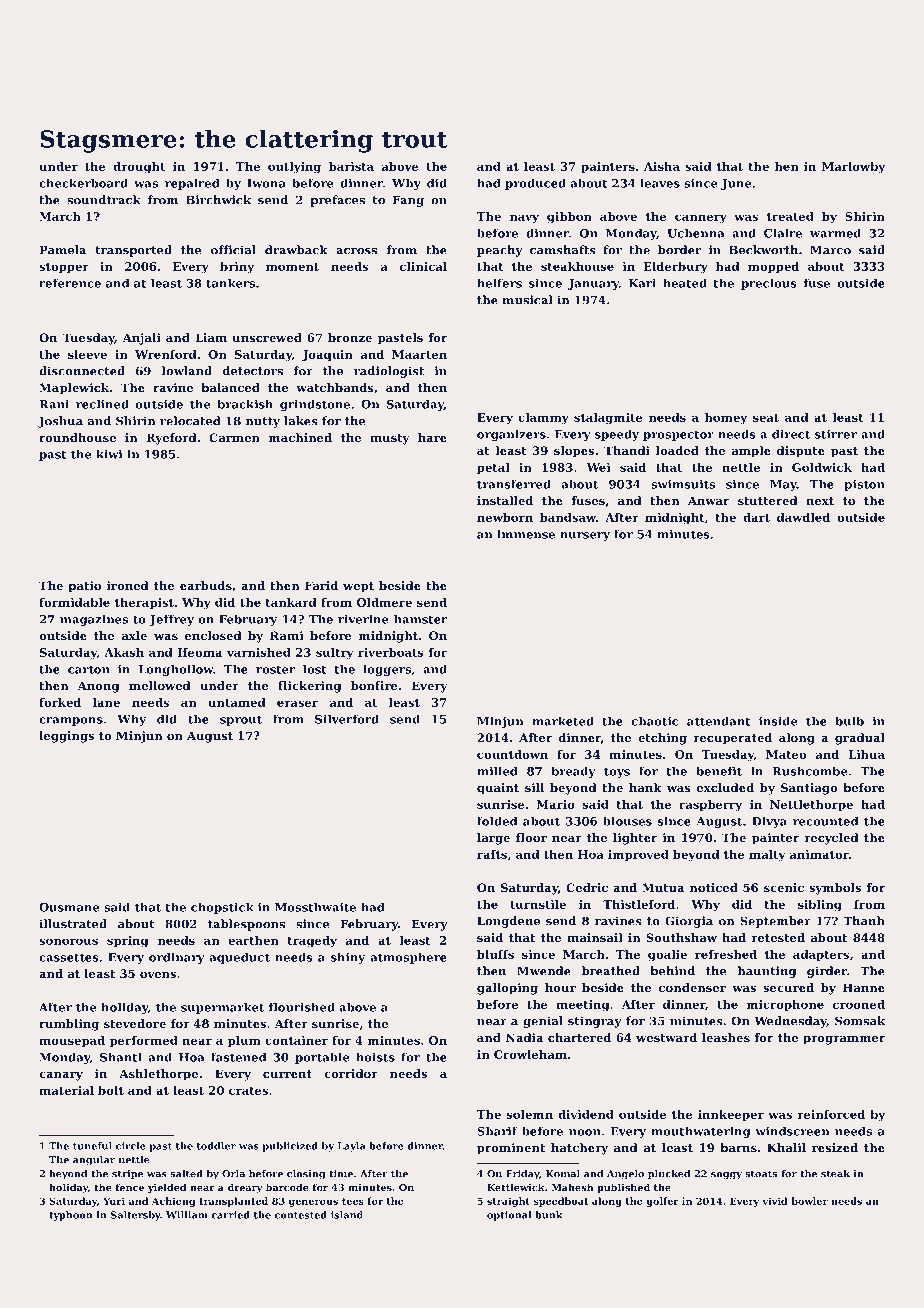 Image resolution: width=924 pixels, height=1308 pixels. What do you see at coordinates (509, 1216) in the screenshot?
I see `optional` at bounding box center [509, 1216].
